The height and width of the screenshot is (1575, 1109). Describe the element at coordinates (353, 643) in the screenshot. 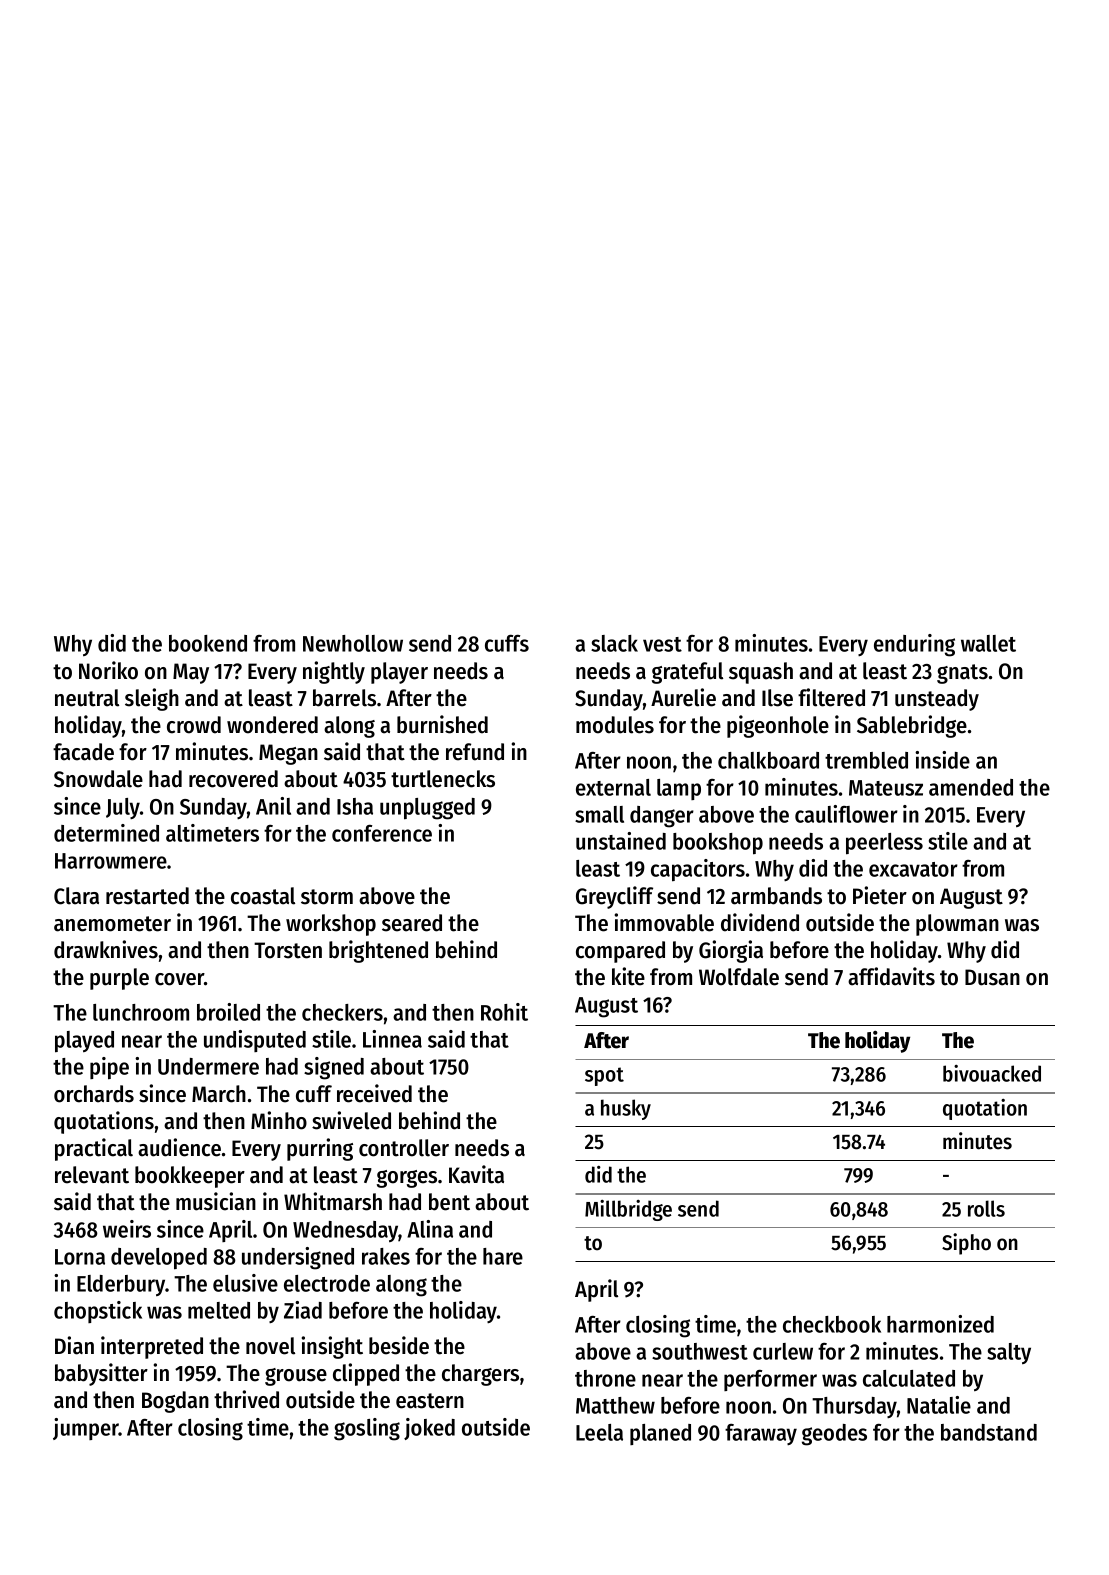

I see `Newhollow` at that location.
